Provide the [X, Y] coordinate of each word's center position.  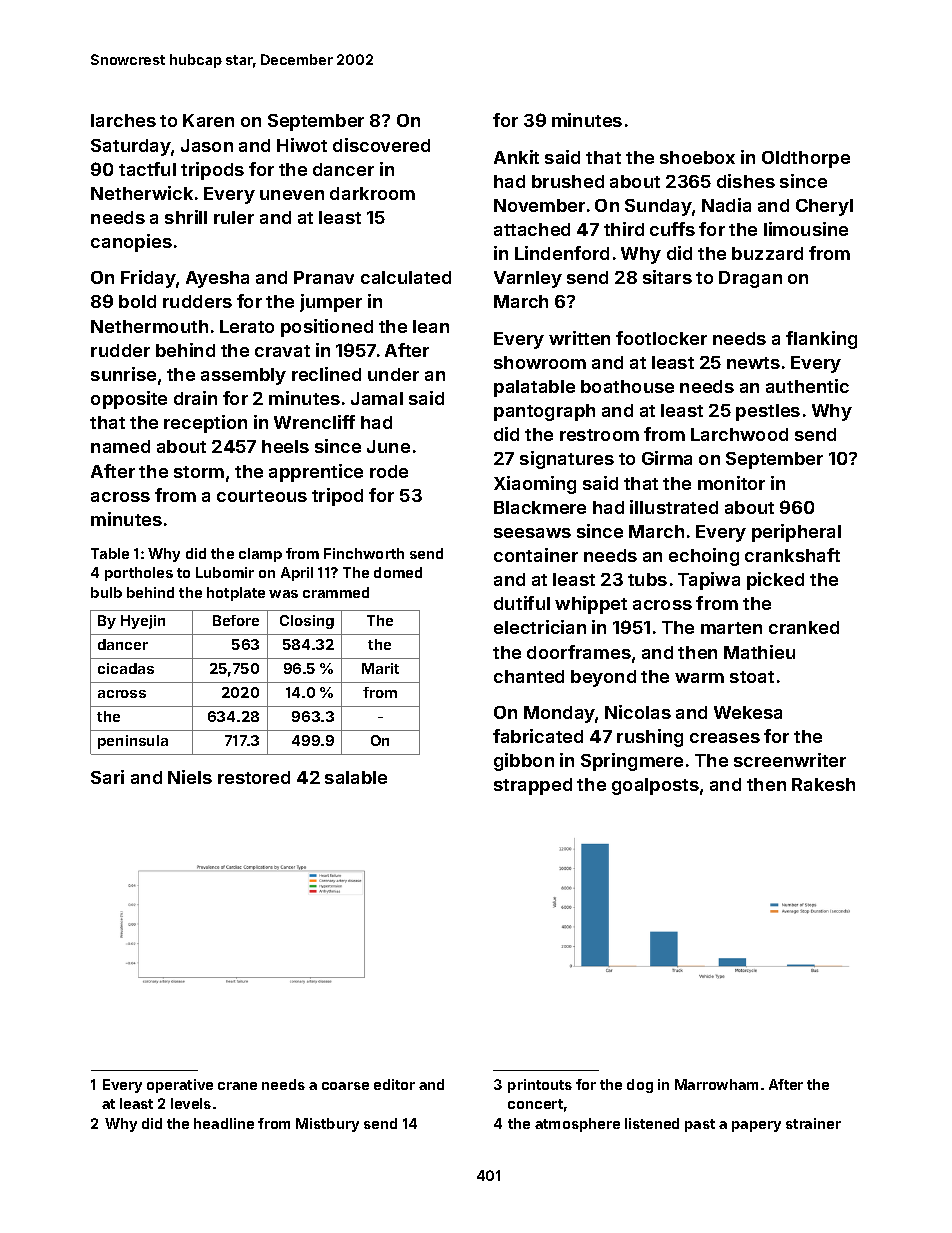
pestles [768, 412]
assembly [243, 376]
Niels [190, 777]
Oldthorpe [806, 159]
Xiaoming [535, 485]
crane [237, 1086]
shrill [186, 217]
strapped [533, 786]
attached [532, 229]
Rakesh [823, 784]
